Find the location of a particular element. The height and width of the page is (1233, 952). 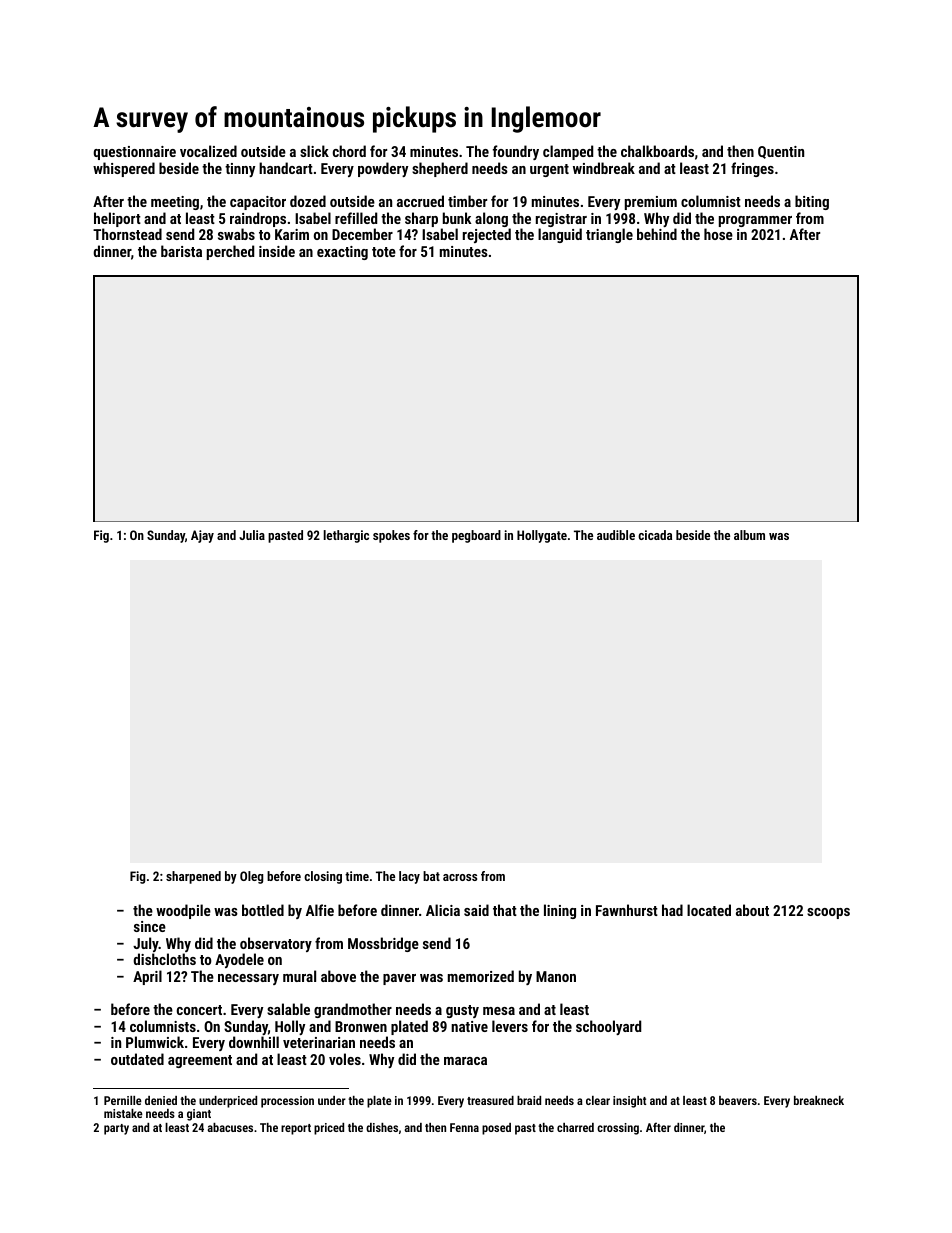

beavers is located at coordinates (738, 1100).
